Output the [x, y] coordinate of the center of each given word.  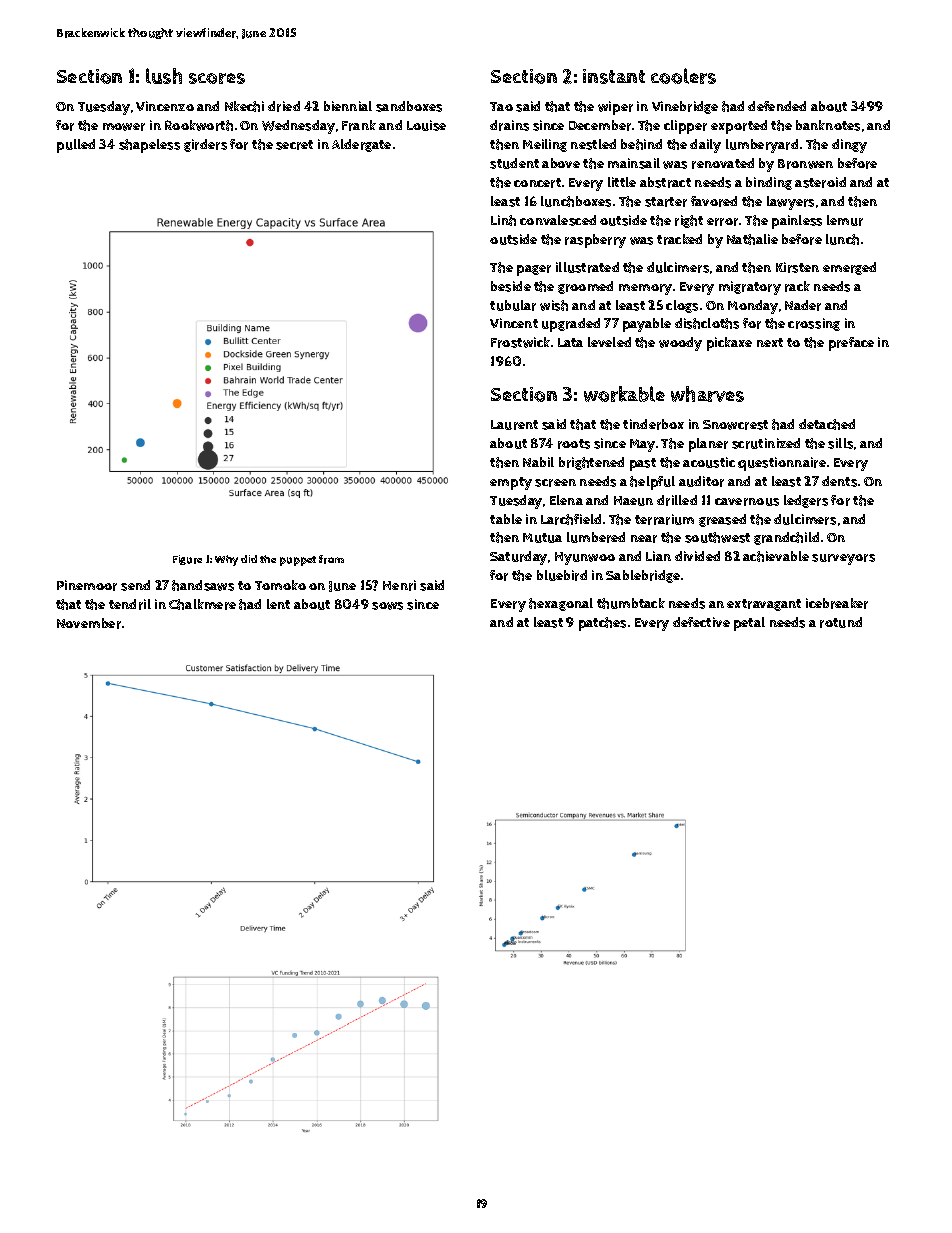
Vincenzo [165, 106]
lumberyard [762, 146]
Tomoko [280, 585]
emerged [849, 268]
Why [226, 560]
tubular [513, 305]
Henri [399, 585]
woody [680, 344]
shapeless [149, 146]
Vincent [514, 323]
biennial [348, 106]
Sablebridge [643, 576]
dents [839, 481]
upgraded [571, 325]
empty [511, 483]
